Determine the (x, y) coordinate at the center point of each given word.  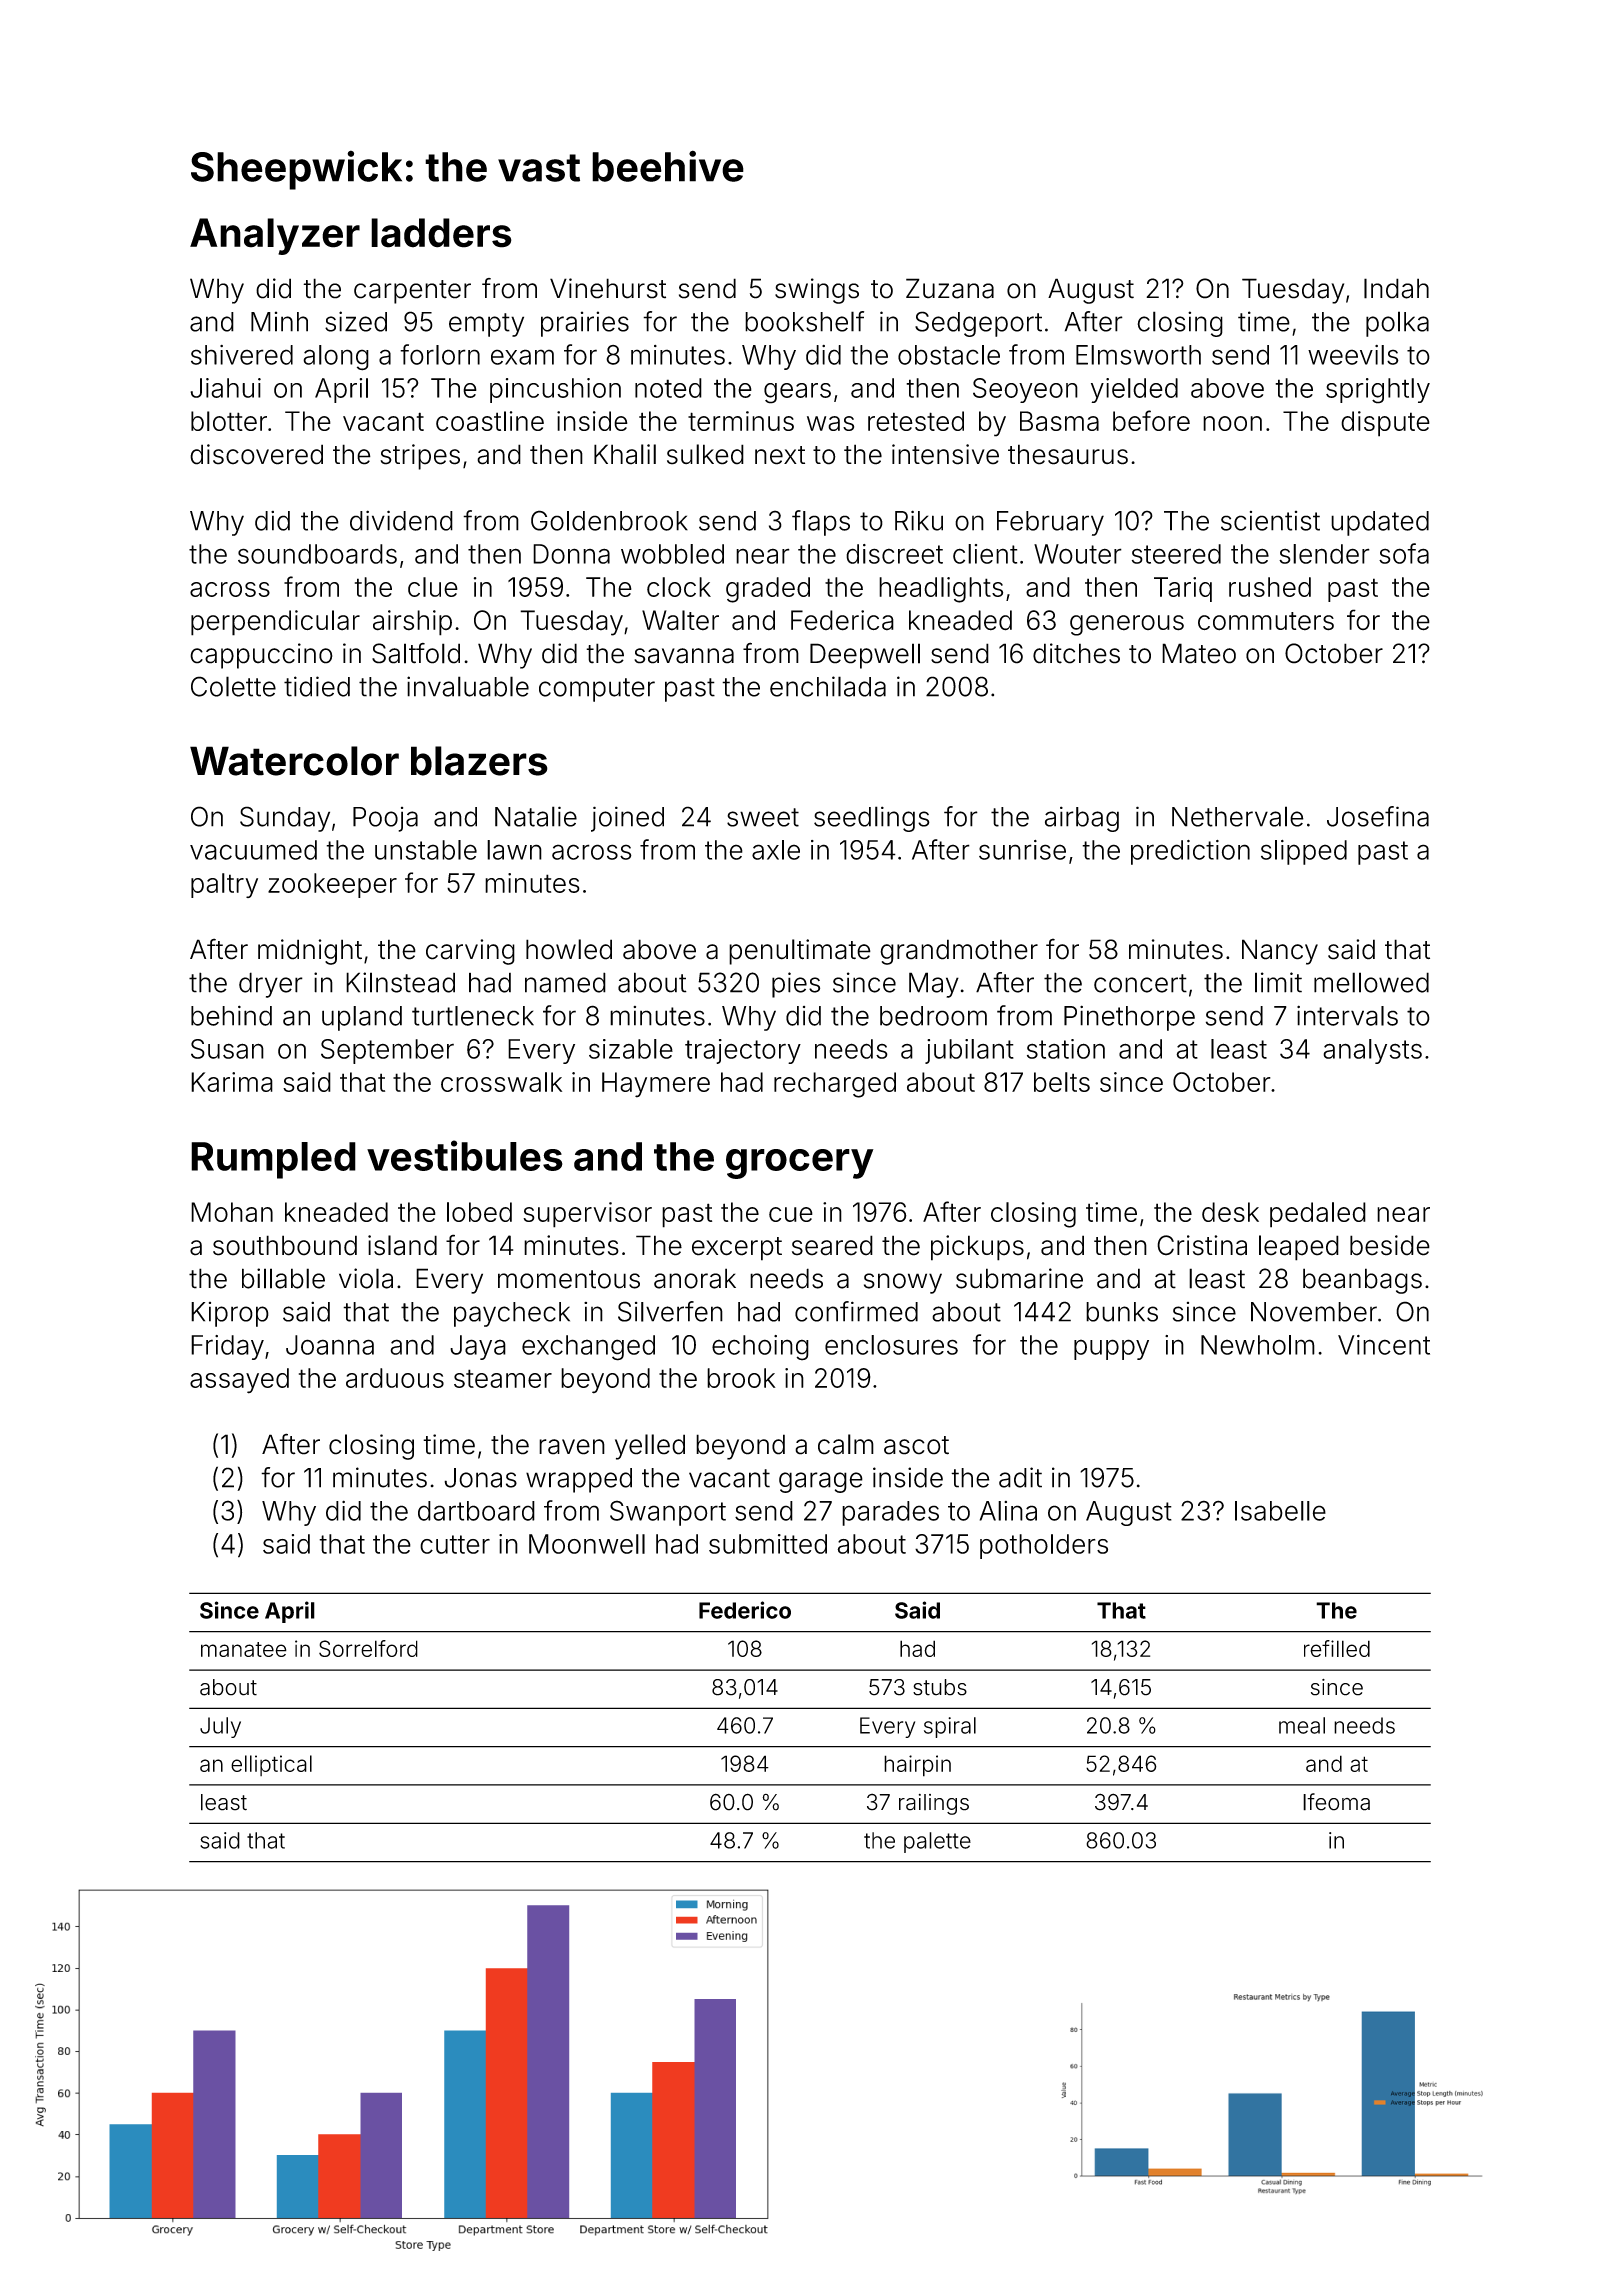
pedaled (1318, 1215)
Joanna (330, 1345)
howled (569, 949)
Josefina (1378, 816)
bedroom (933, 1016)
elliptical (271, 1765)
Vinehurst (608, 288)
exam (522, 357)
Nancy (1280, 952)
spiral (950, 1727)
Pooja (385, 819)
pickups (977, 1248)
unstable (426, 850)
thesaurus (1068, 454)
